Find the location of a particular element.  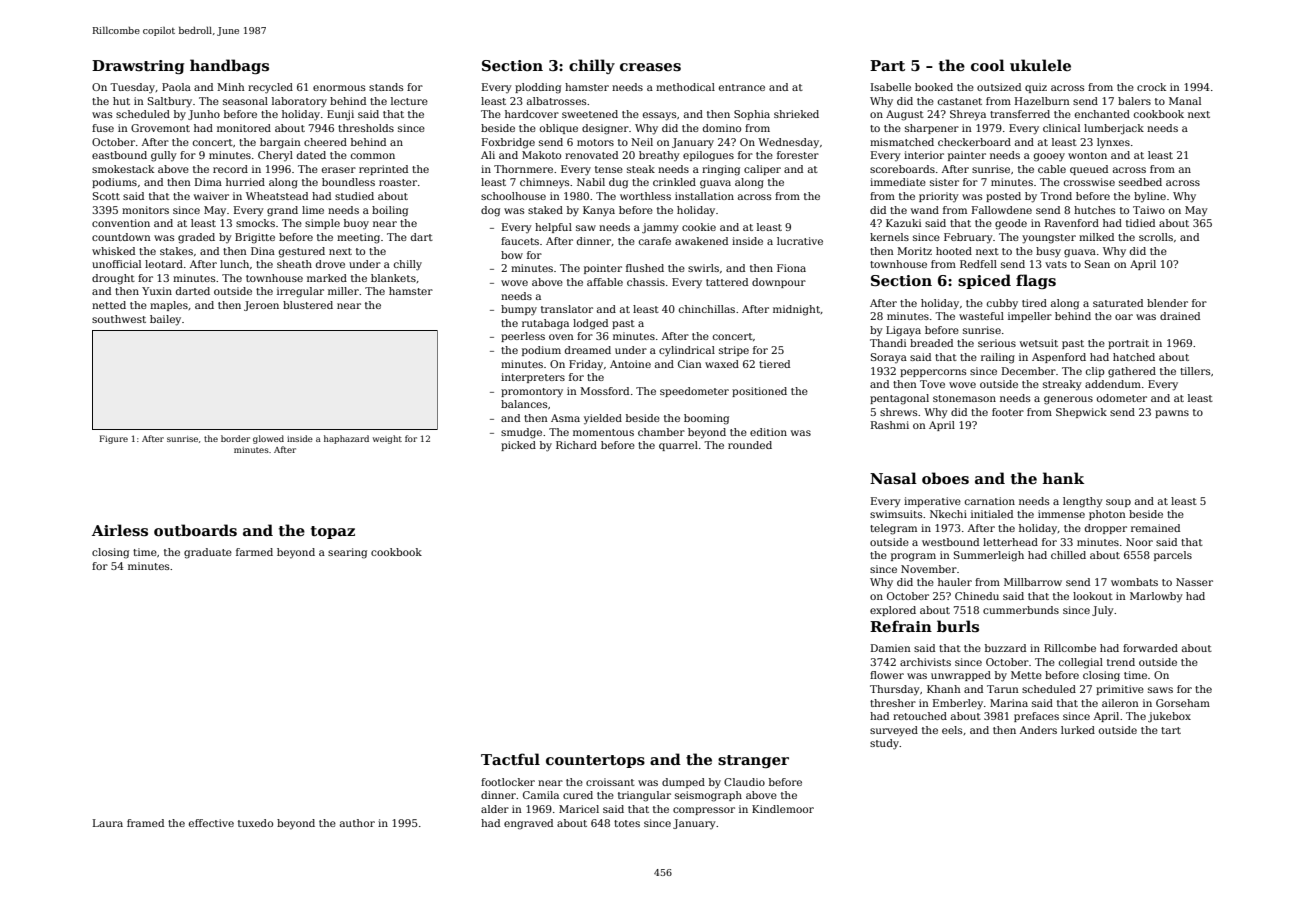

parcels is located at coordinates (1173, 556).
